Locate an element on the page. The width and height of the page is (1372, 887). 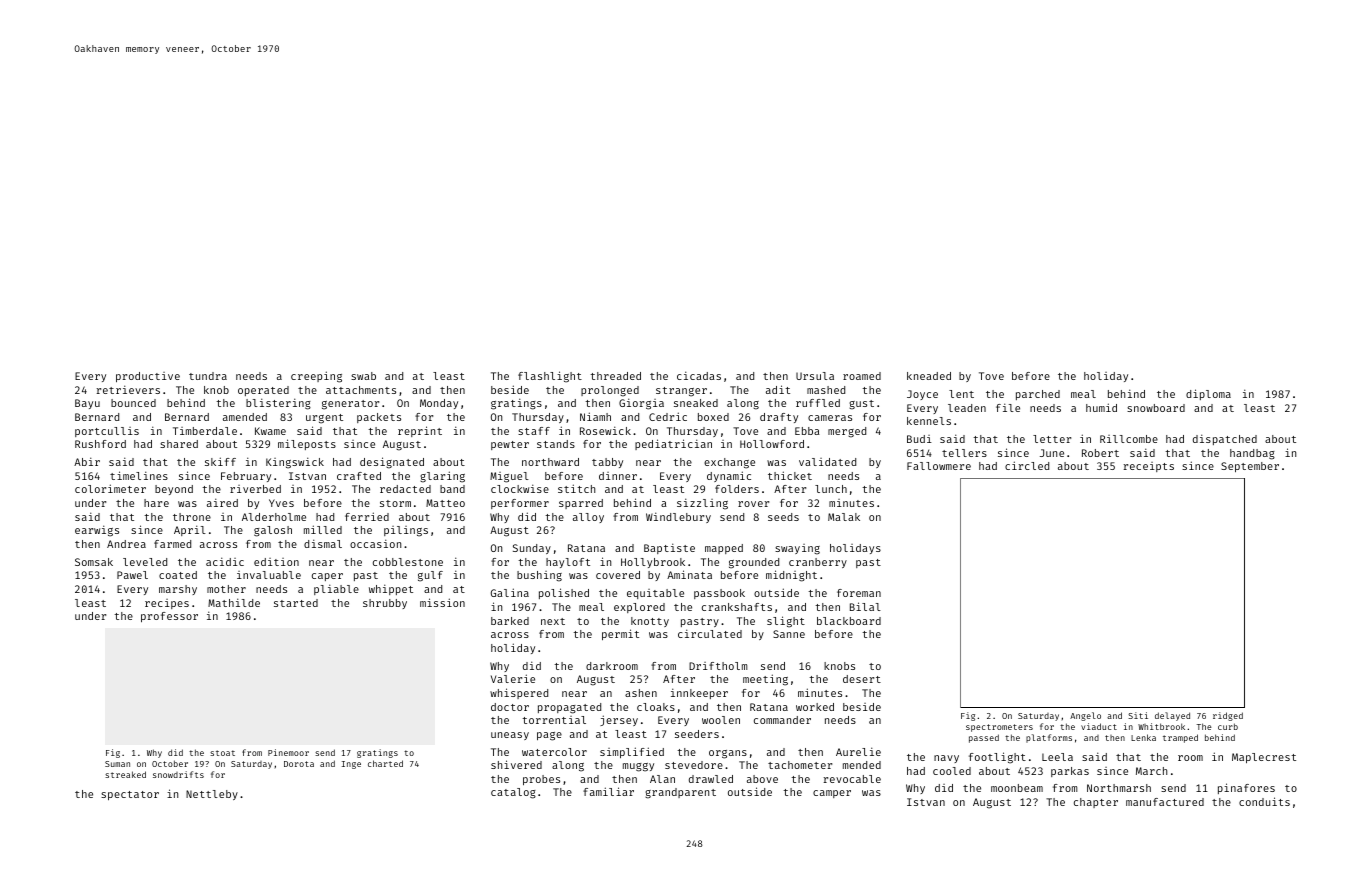
threaded is located at coordinates (615, 376).
